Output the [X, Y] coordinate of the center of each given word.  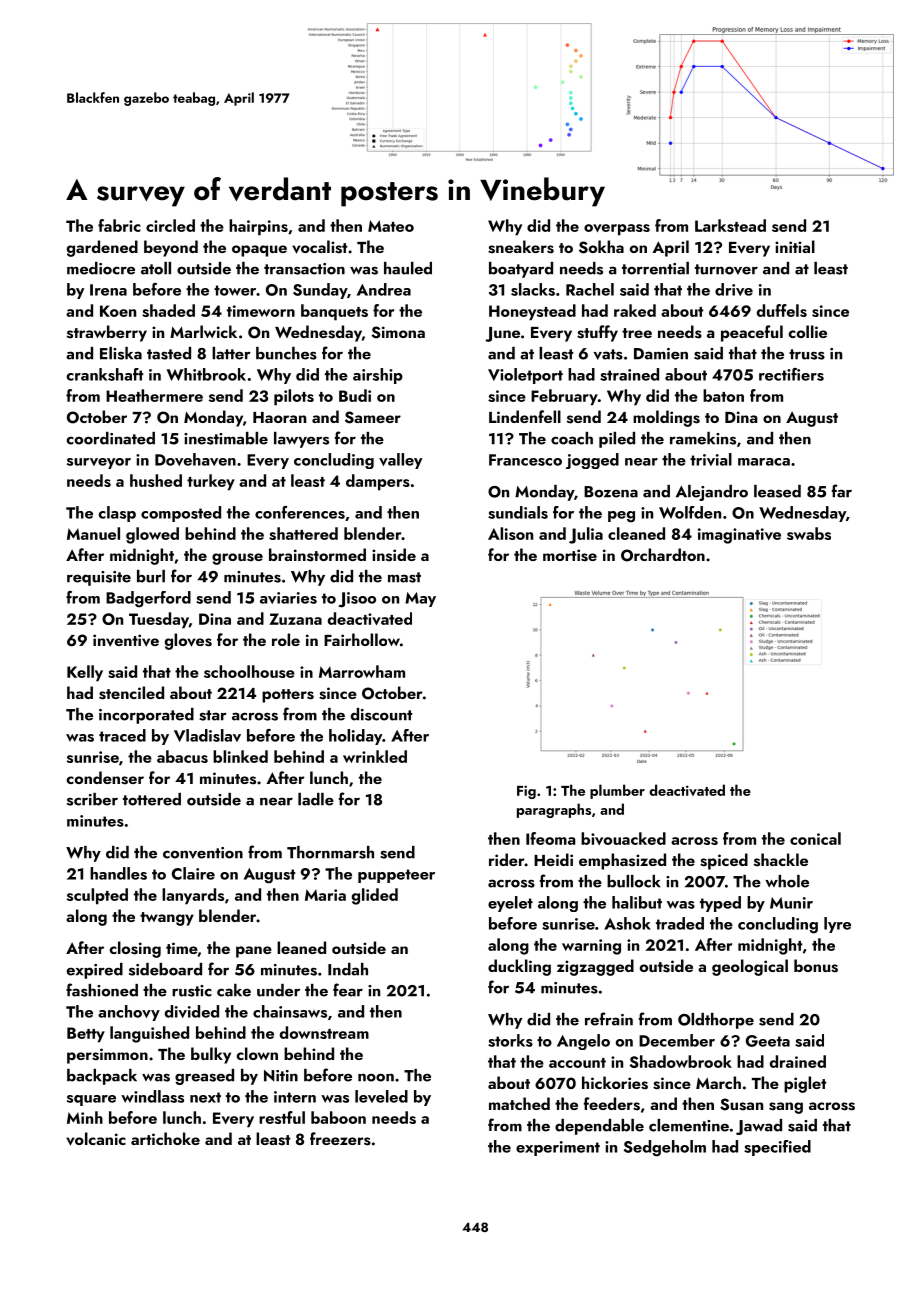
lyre [837, 925]
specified [777, 1148]
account [577, 1063]
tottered [152, 799]
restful [282, 1117]
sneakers [521, 247]
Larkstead [730, 225]
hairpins [258, 227]
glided [375, 896]
